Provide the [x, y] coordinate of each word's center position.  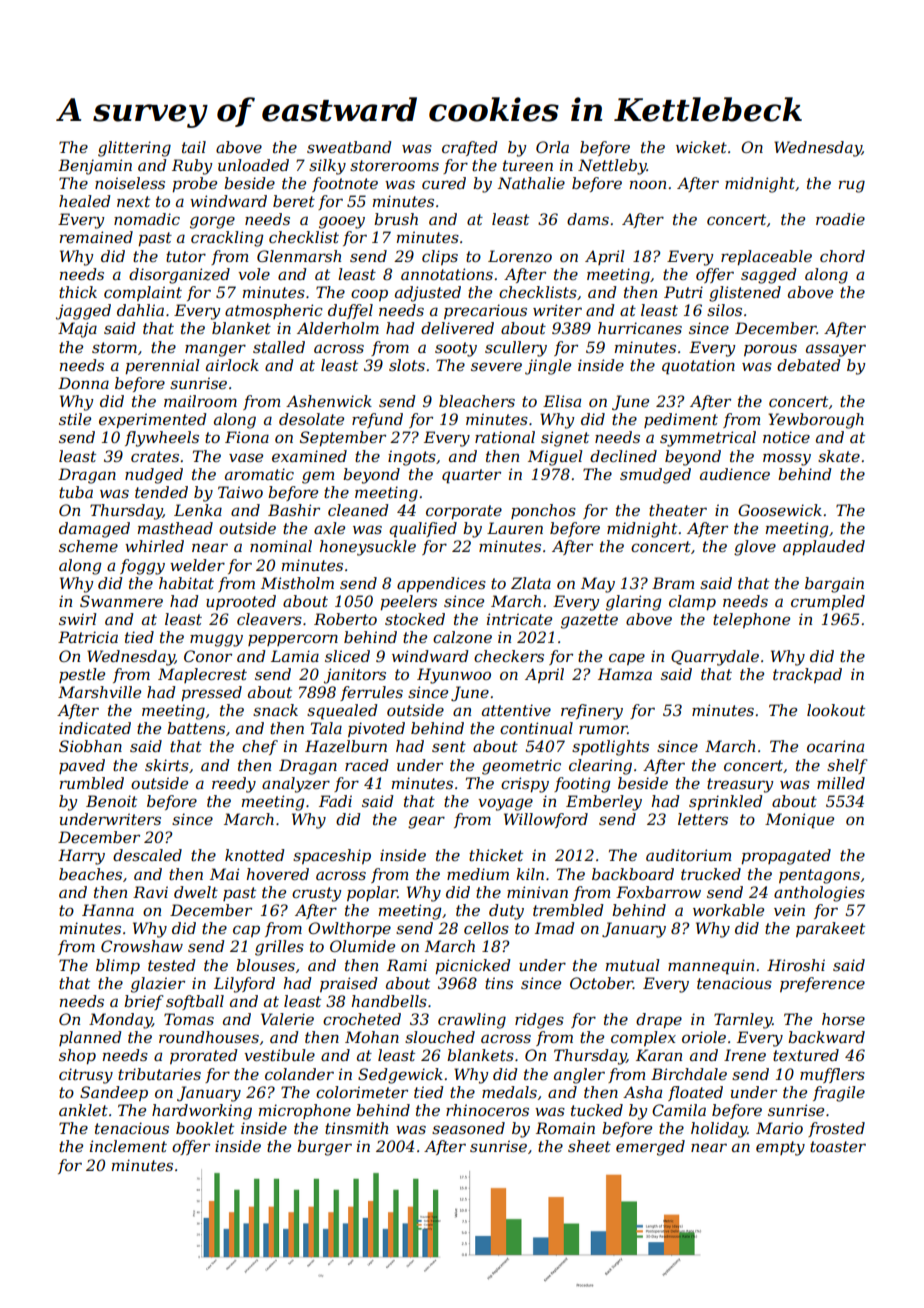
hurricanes [640, 328]
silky [327, 167]
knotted [254, 855]
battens [196, 728]
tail [194, 147]
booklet [205, 1128]
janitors [355, 676]
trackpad [807, 675]
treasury [740, 785]
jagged [83, 312]
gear [426, 822]
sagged [768, 276]
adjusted [428, 294]
